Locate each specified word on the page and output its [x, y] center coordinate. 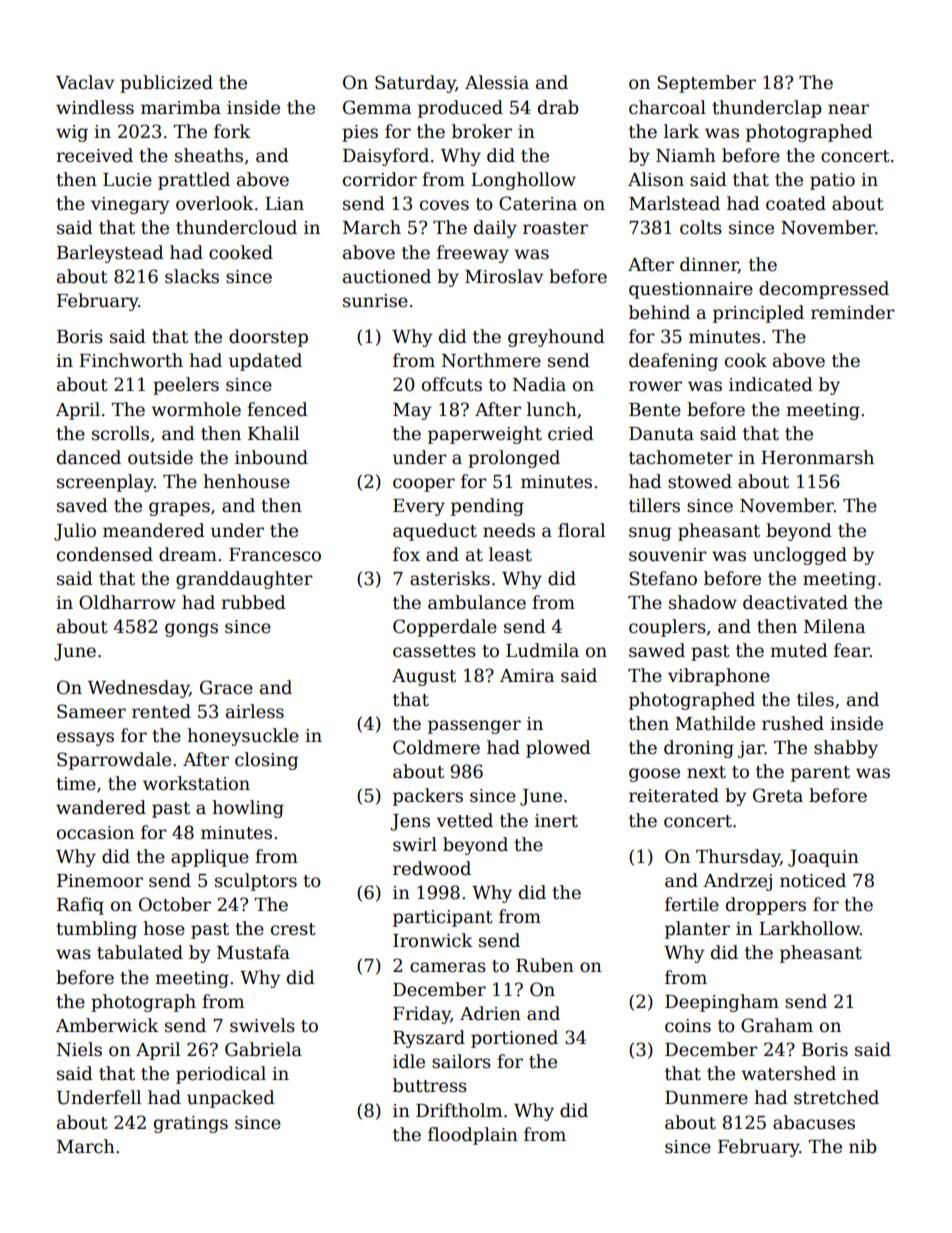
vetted [464, 820]
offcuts [452, 384]
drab [558, 107]
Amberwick [107, 1025]
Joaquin [823, 858]
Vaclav [85, 82]
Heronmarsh [817, 457]
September [707, 84]
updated [265, 362]
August [424, 677]
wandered [101, 807]
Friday [422, 1015]
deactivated [795, 602]
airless [255, 711]
